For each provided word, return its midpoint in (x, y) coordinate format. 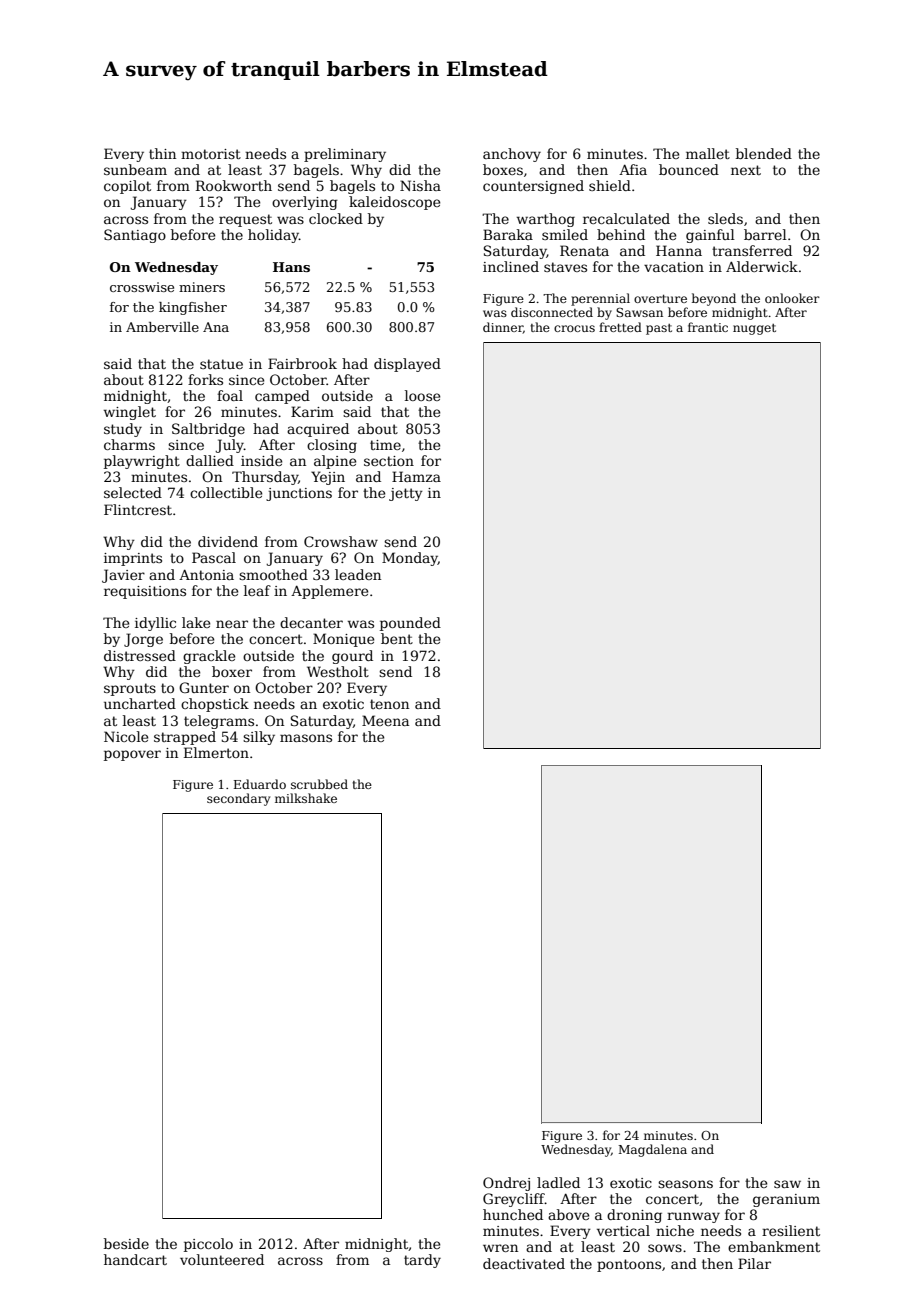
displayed (407, 365)
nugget (754, 329)
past (659, 329)
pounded (410, 624)
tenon (389, 704)
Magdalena (653, 1150)
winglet (130, 413)
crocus (574, 328)
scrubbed (319, 784)
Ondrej (506, 1184)
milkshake (306, 798)
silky (259, 738)
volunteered (222, 1259)
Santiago (135, 236)
